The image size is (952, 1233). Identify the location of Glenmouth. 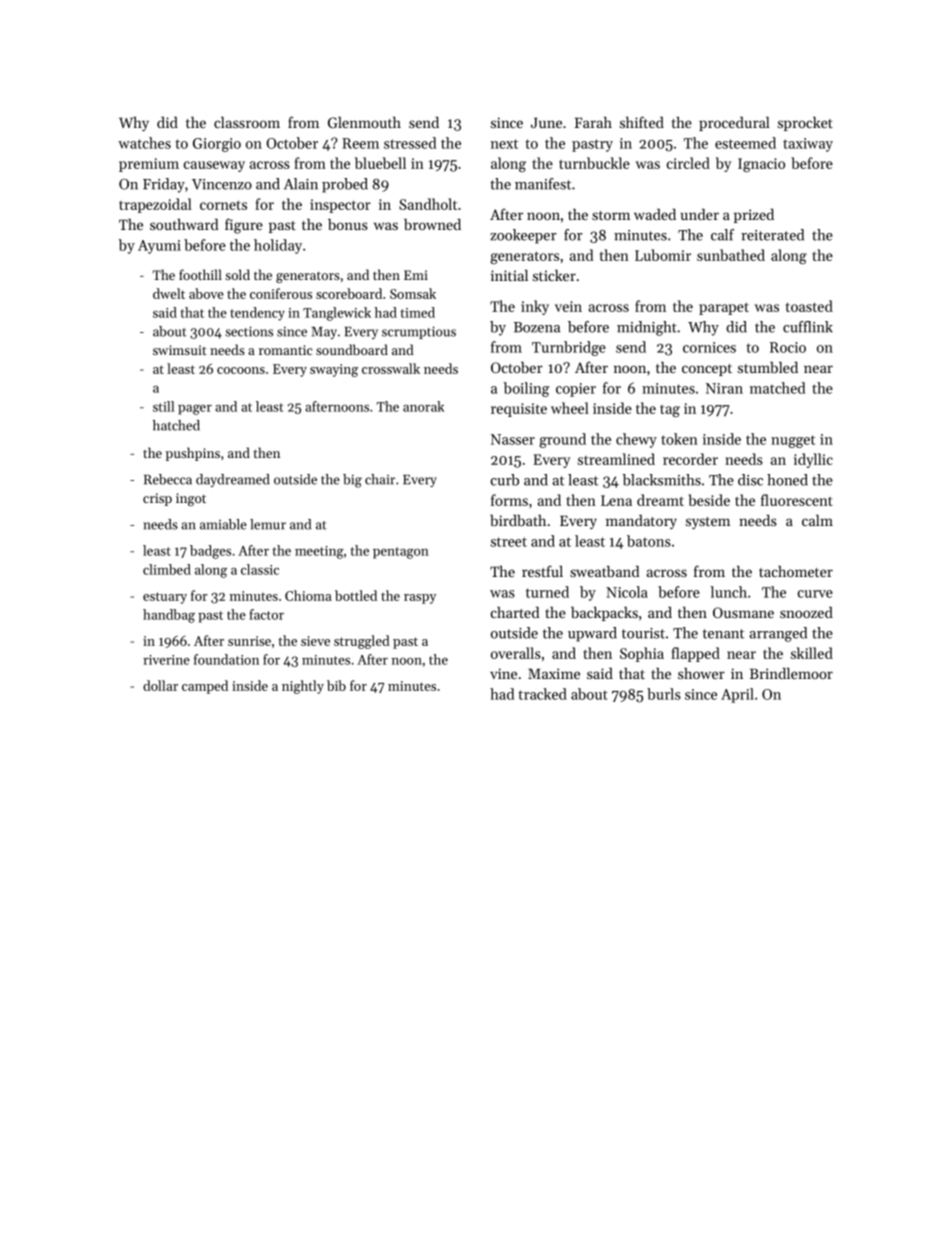
(364, 122).
